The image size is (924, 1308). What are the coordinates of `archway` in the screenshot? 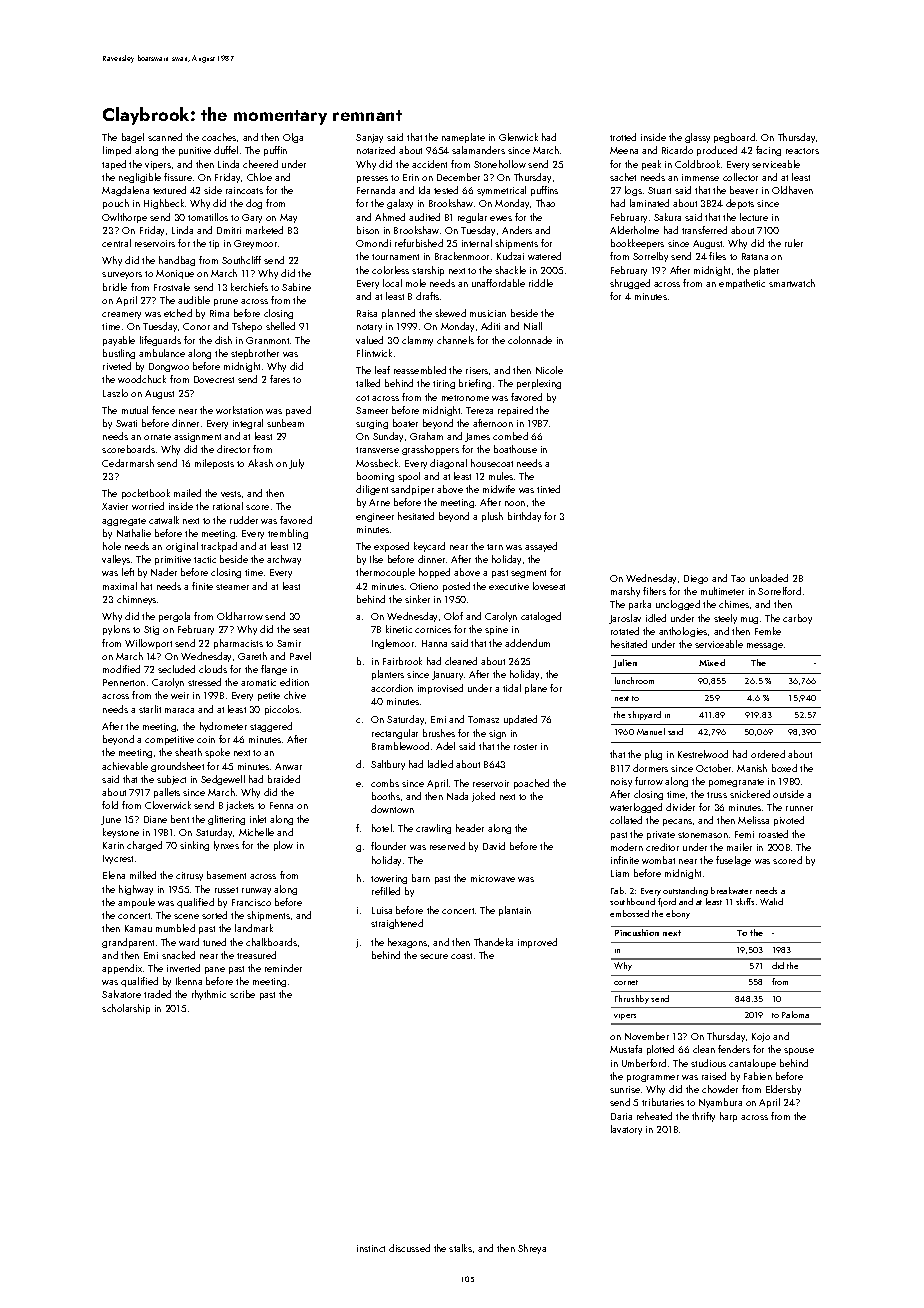 It's located at (284, 560).
